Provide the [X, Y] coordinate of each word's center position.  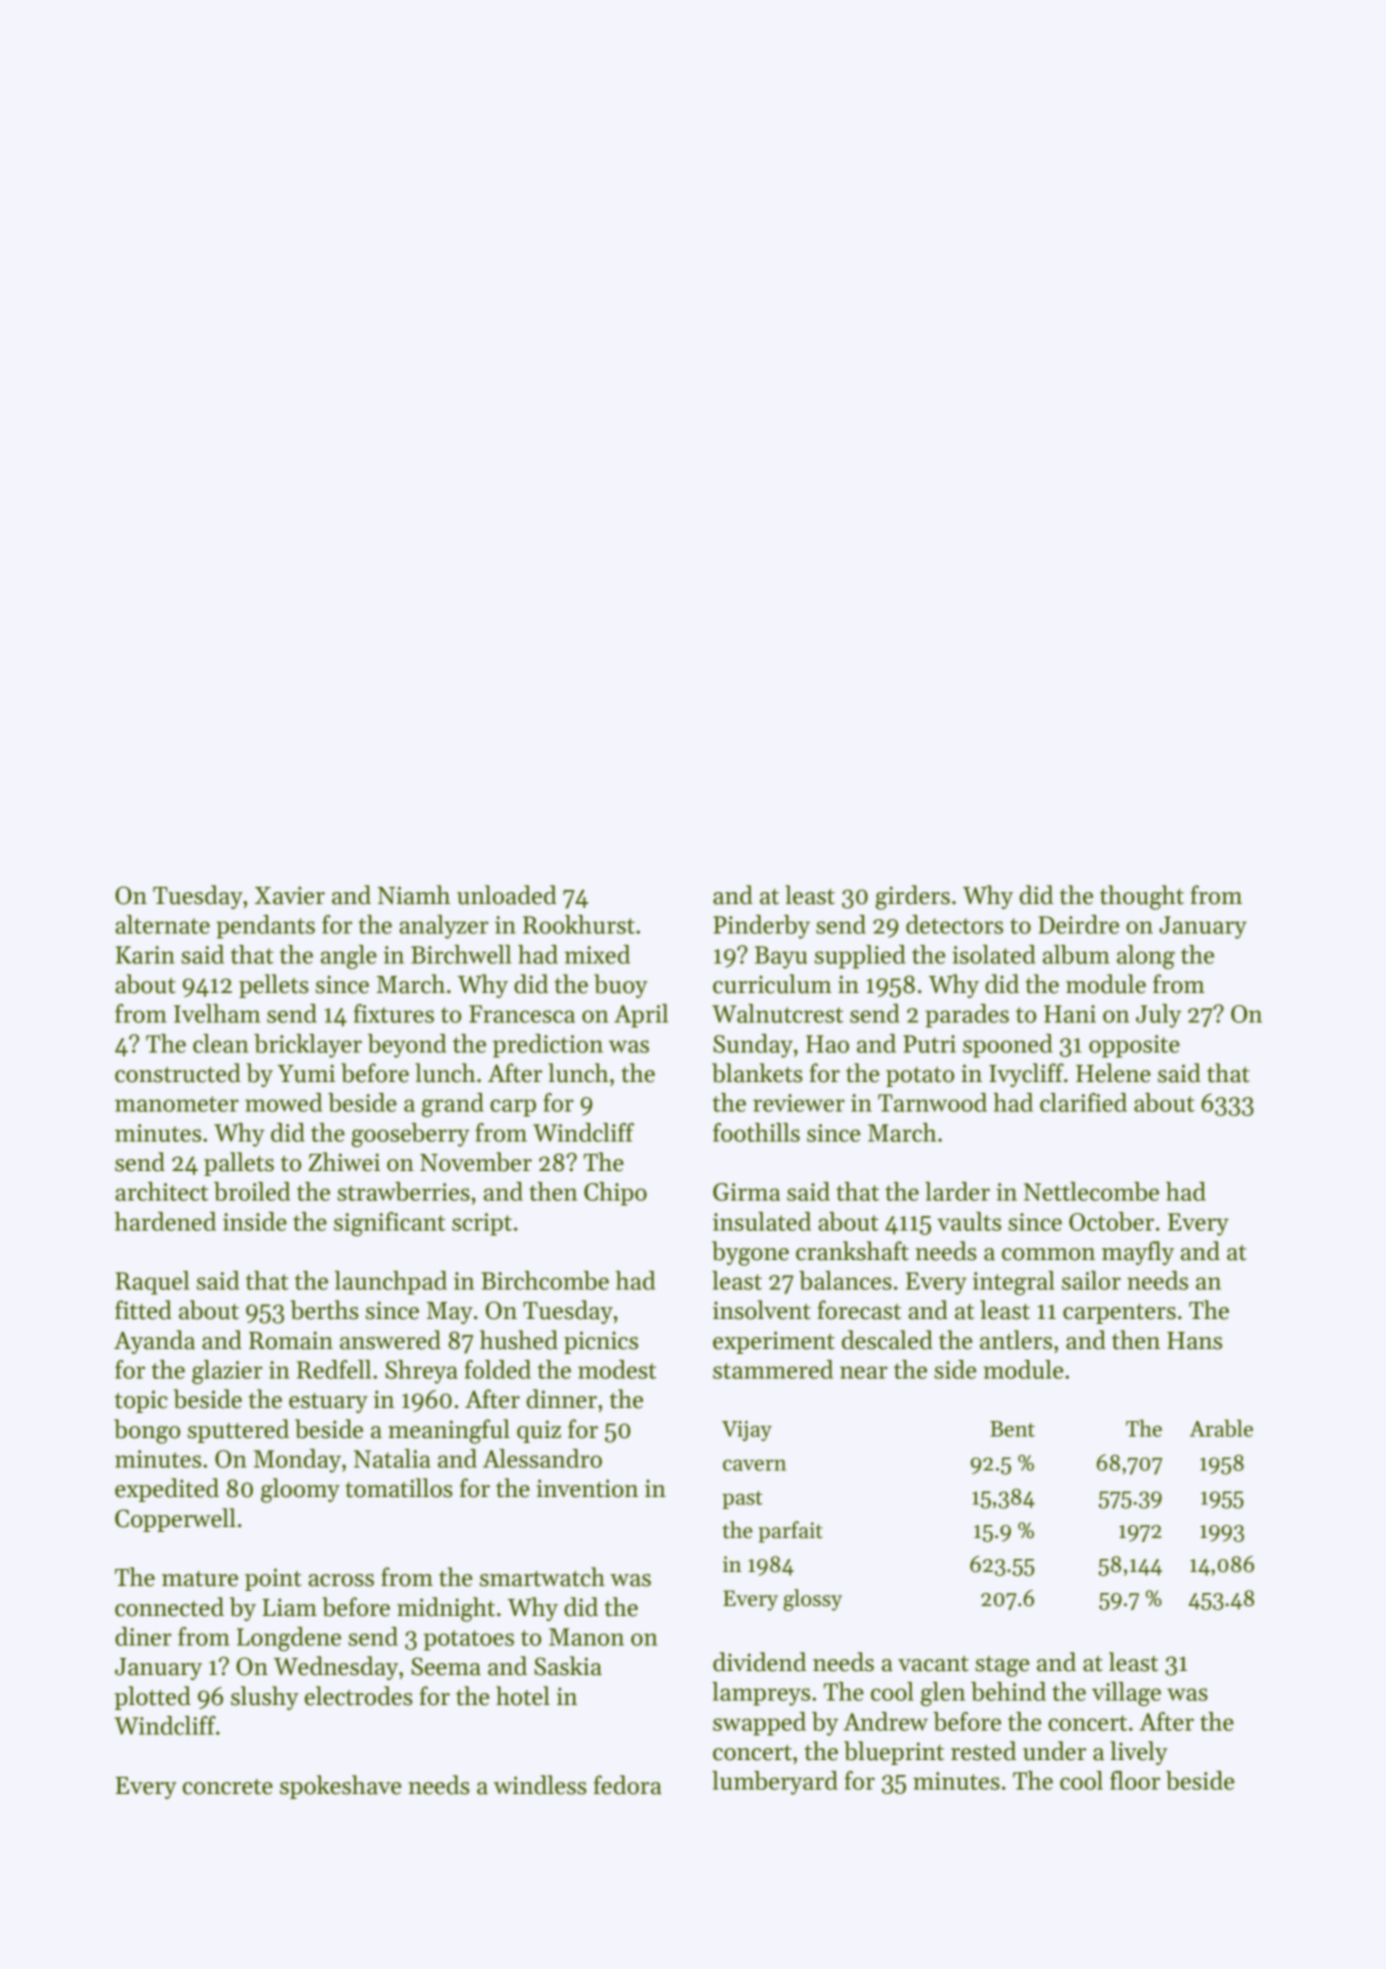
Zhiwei [344, 1162]
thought [1142, 897]
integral [1014, 1283]
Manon [586, 1637]
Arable [1221, 1428]
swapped [759, 1724]
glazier [227, 1372]
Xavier [290, 895]
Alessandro [542, 1458]
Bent [1012, 1429]
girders [912, 897]
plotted [152, 1698]
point [273, 1579]
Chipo [615, 1194]
